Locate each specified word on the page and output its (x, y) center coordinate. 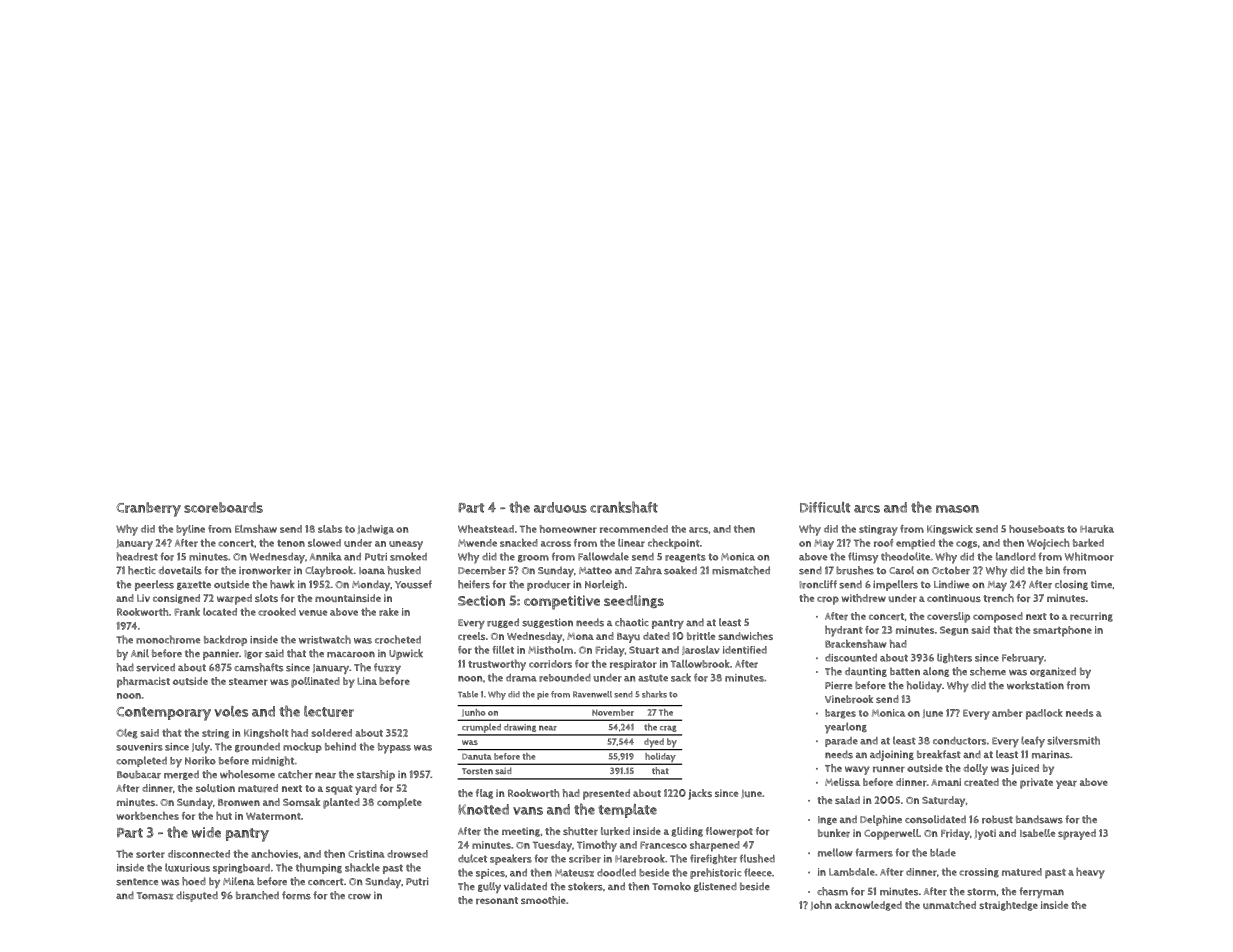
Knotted (483, 809)
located (220, 612)
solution (215, 788)
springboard (241, 869)
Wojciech (1048, 544)
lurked (615, 831)
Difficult (825, 507)
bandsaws (1039, 819)
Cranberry (148, 509)
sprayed (1077, 834)
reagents (685, 557)
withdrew (864, 598)
